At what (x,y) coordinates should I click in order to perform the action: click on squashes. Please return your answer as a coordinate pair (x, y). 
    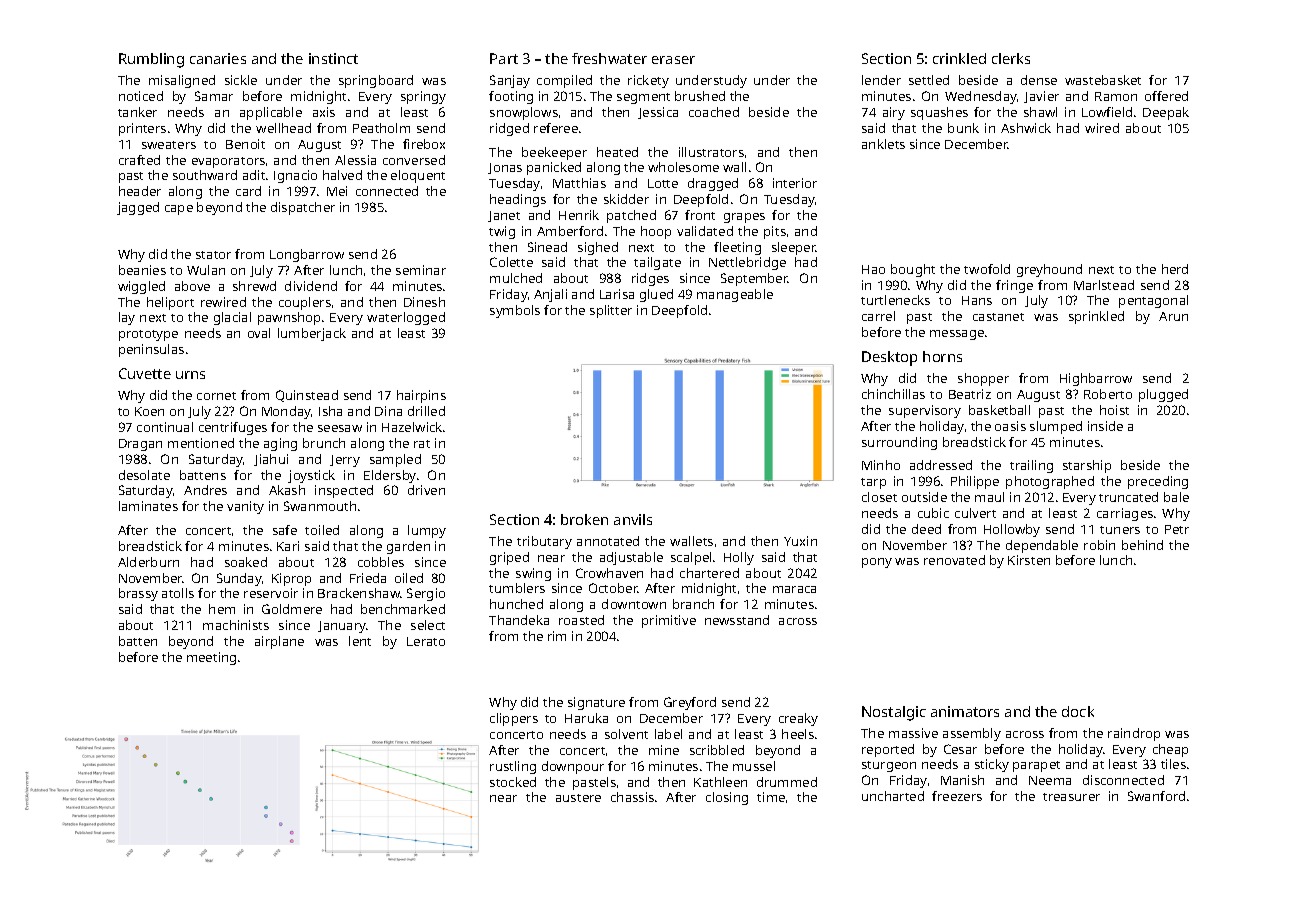
    Looking at the image, I should click on (939, 113).
